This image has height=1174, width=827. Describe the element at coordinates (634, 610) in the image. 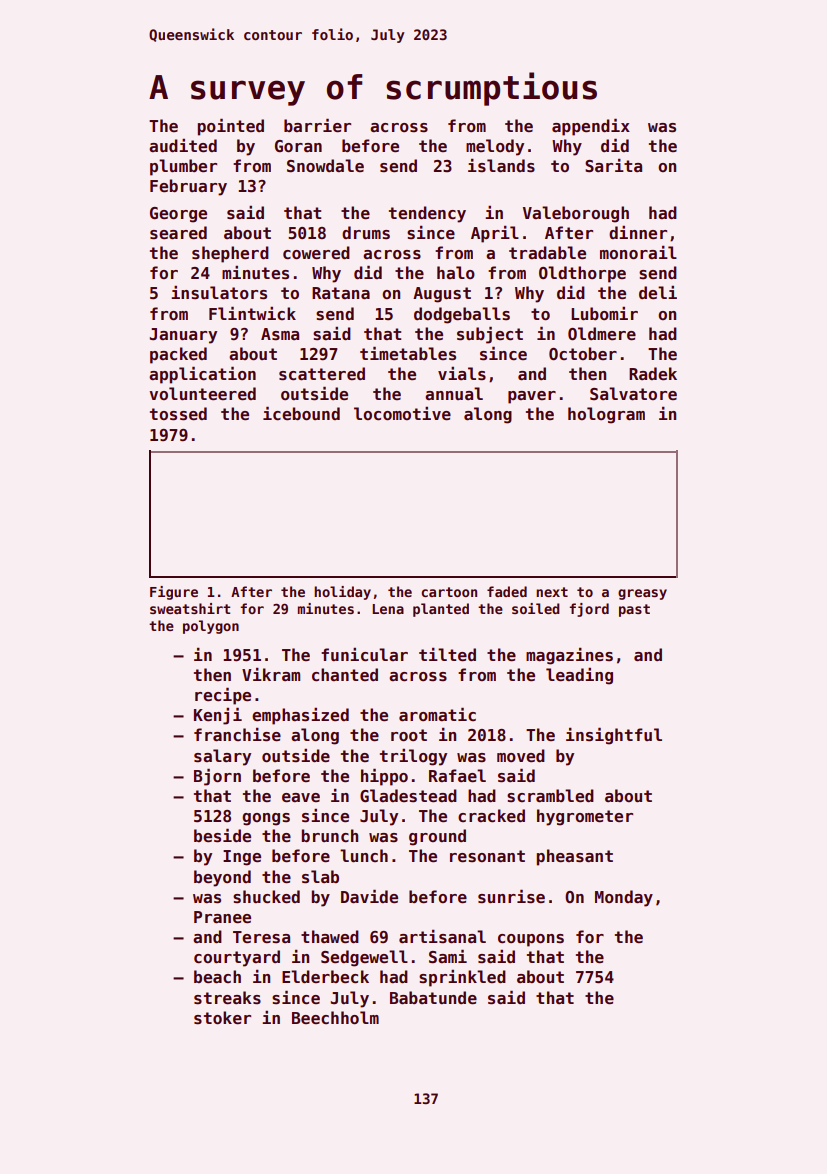

I see `past` at that location.
